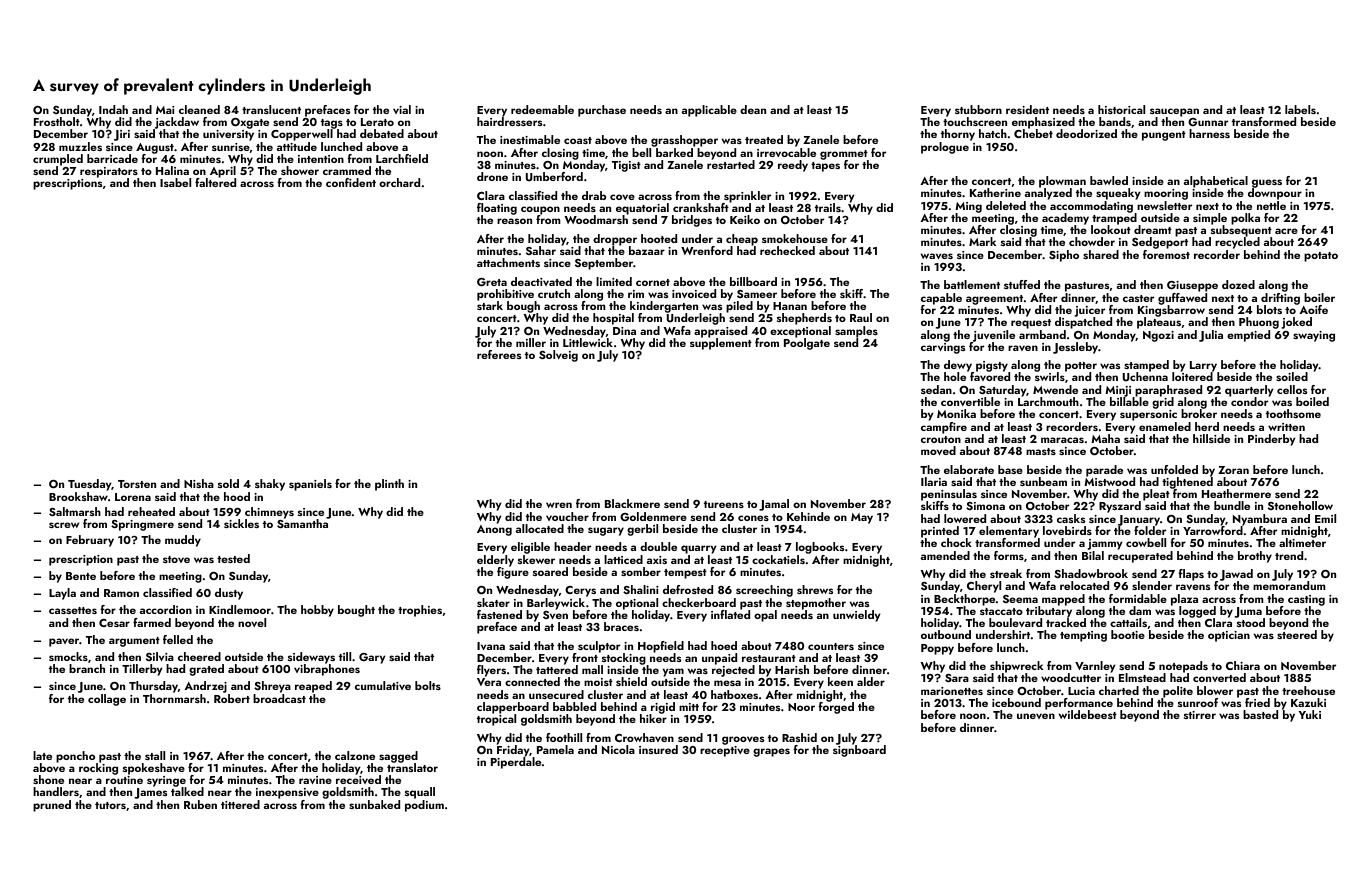 This screenshot has width=1372, height=887. What do you see at coordinates (302, 524) in the screenshot?
I see `Samantha` at bounding box center [302, 524].
